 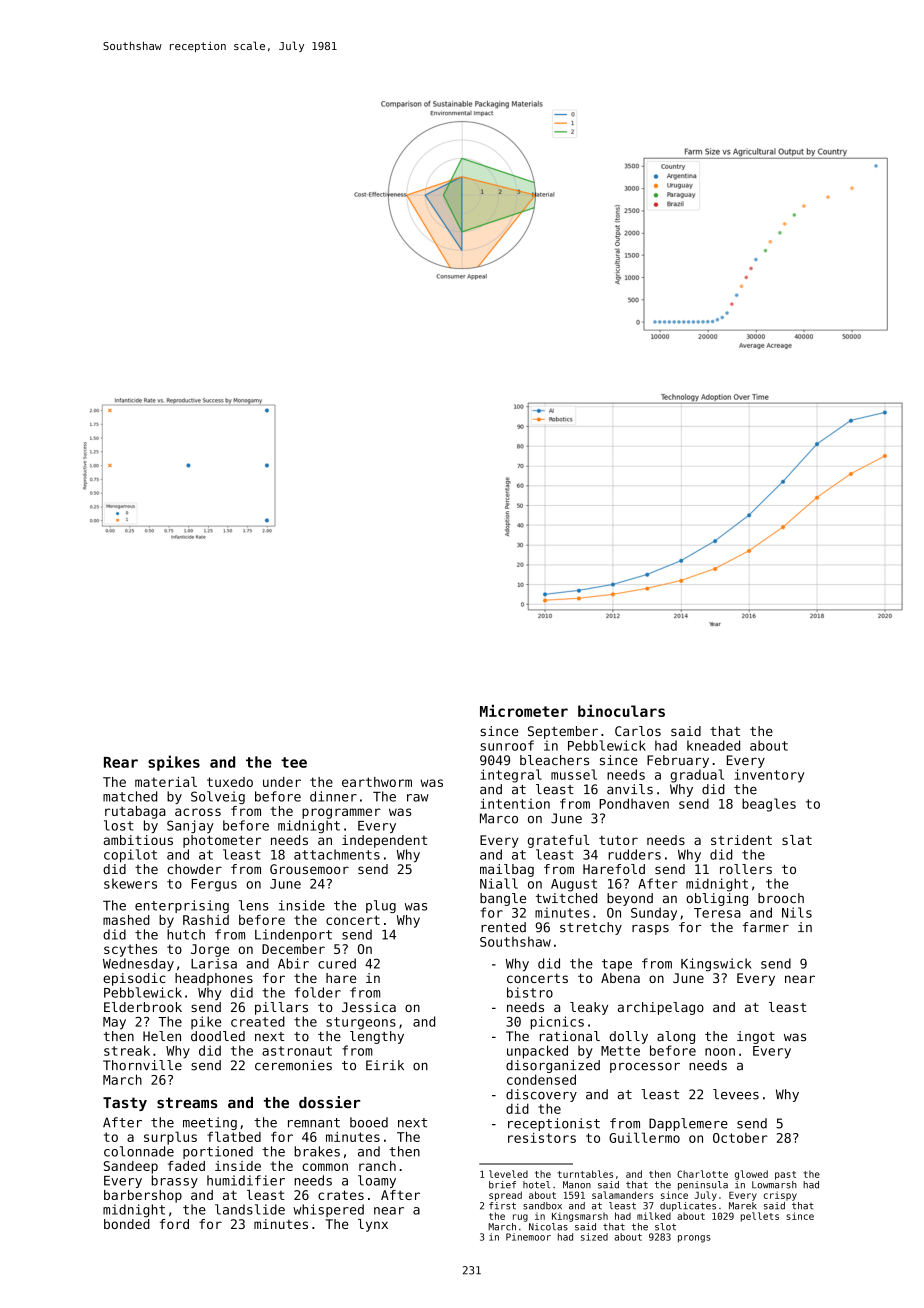 I want to click on lynx, so click(x=373, y=1225).
